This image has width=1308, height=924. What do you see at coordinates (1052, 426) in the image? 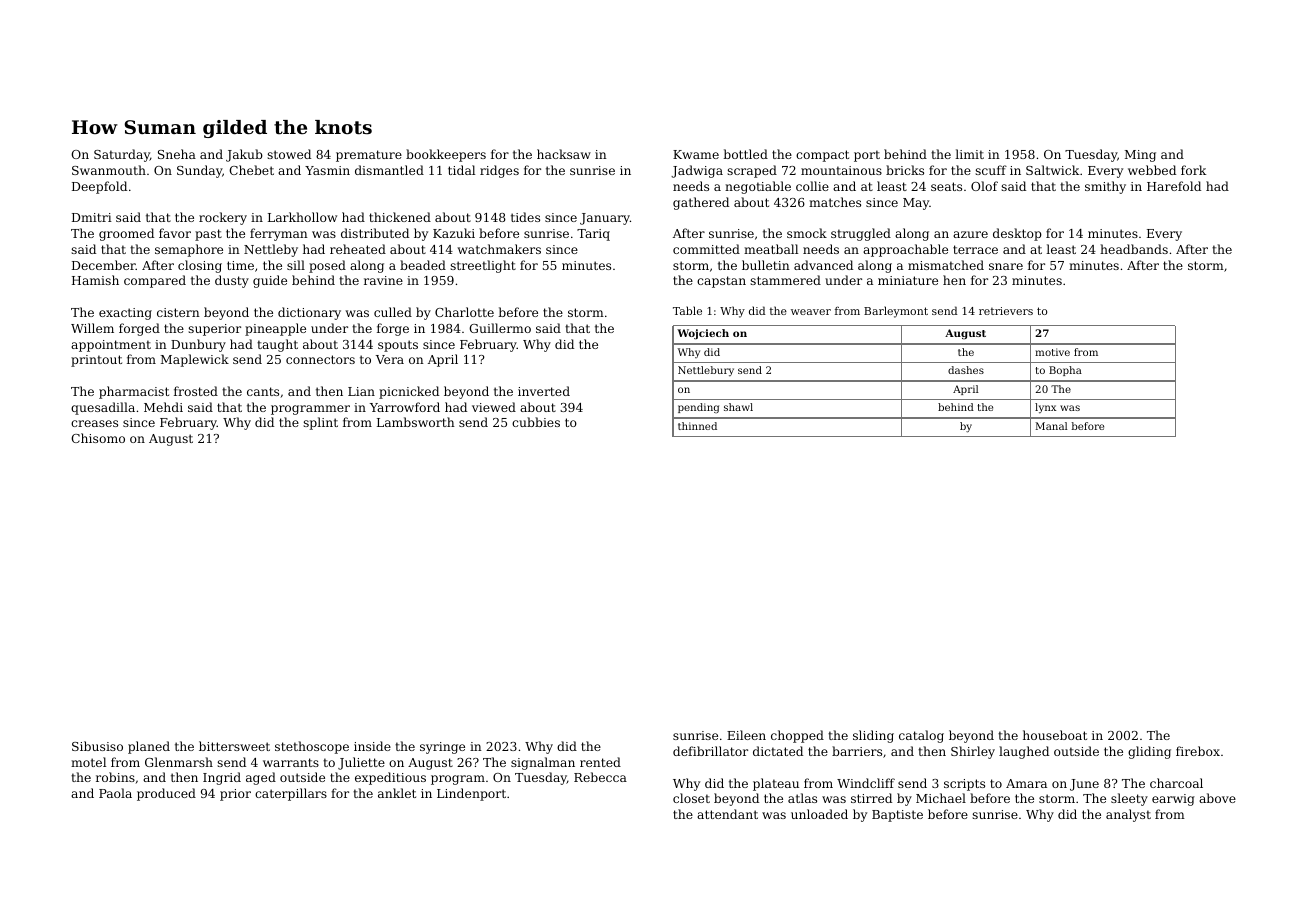
I see `Manal` at bounding box center [1052, 426].
